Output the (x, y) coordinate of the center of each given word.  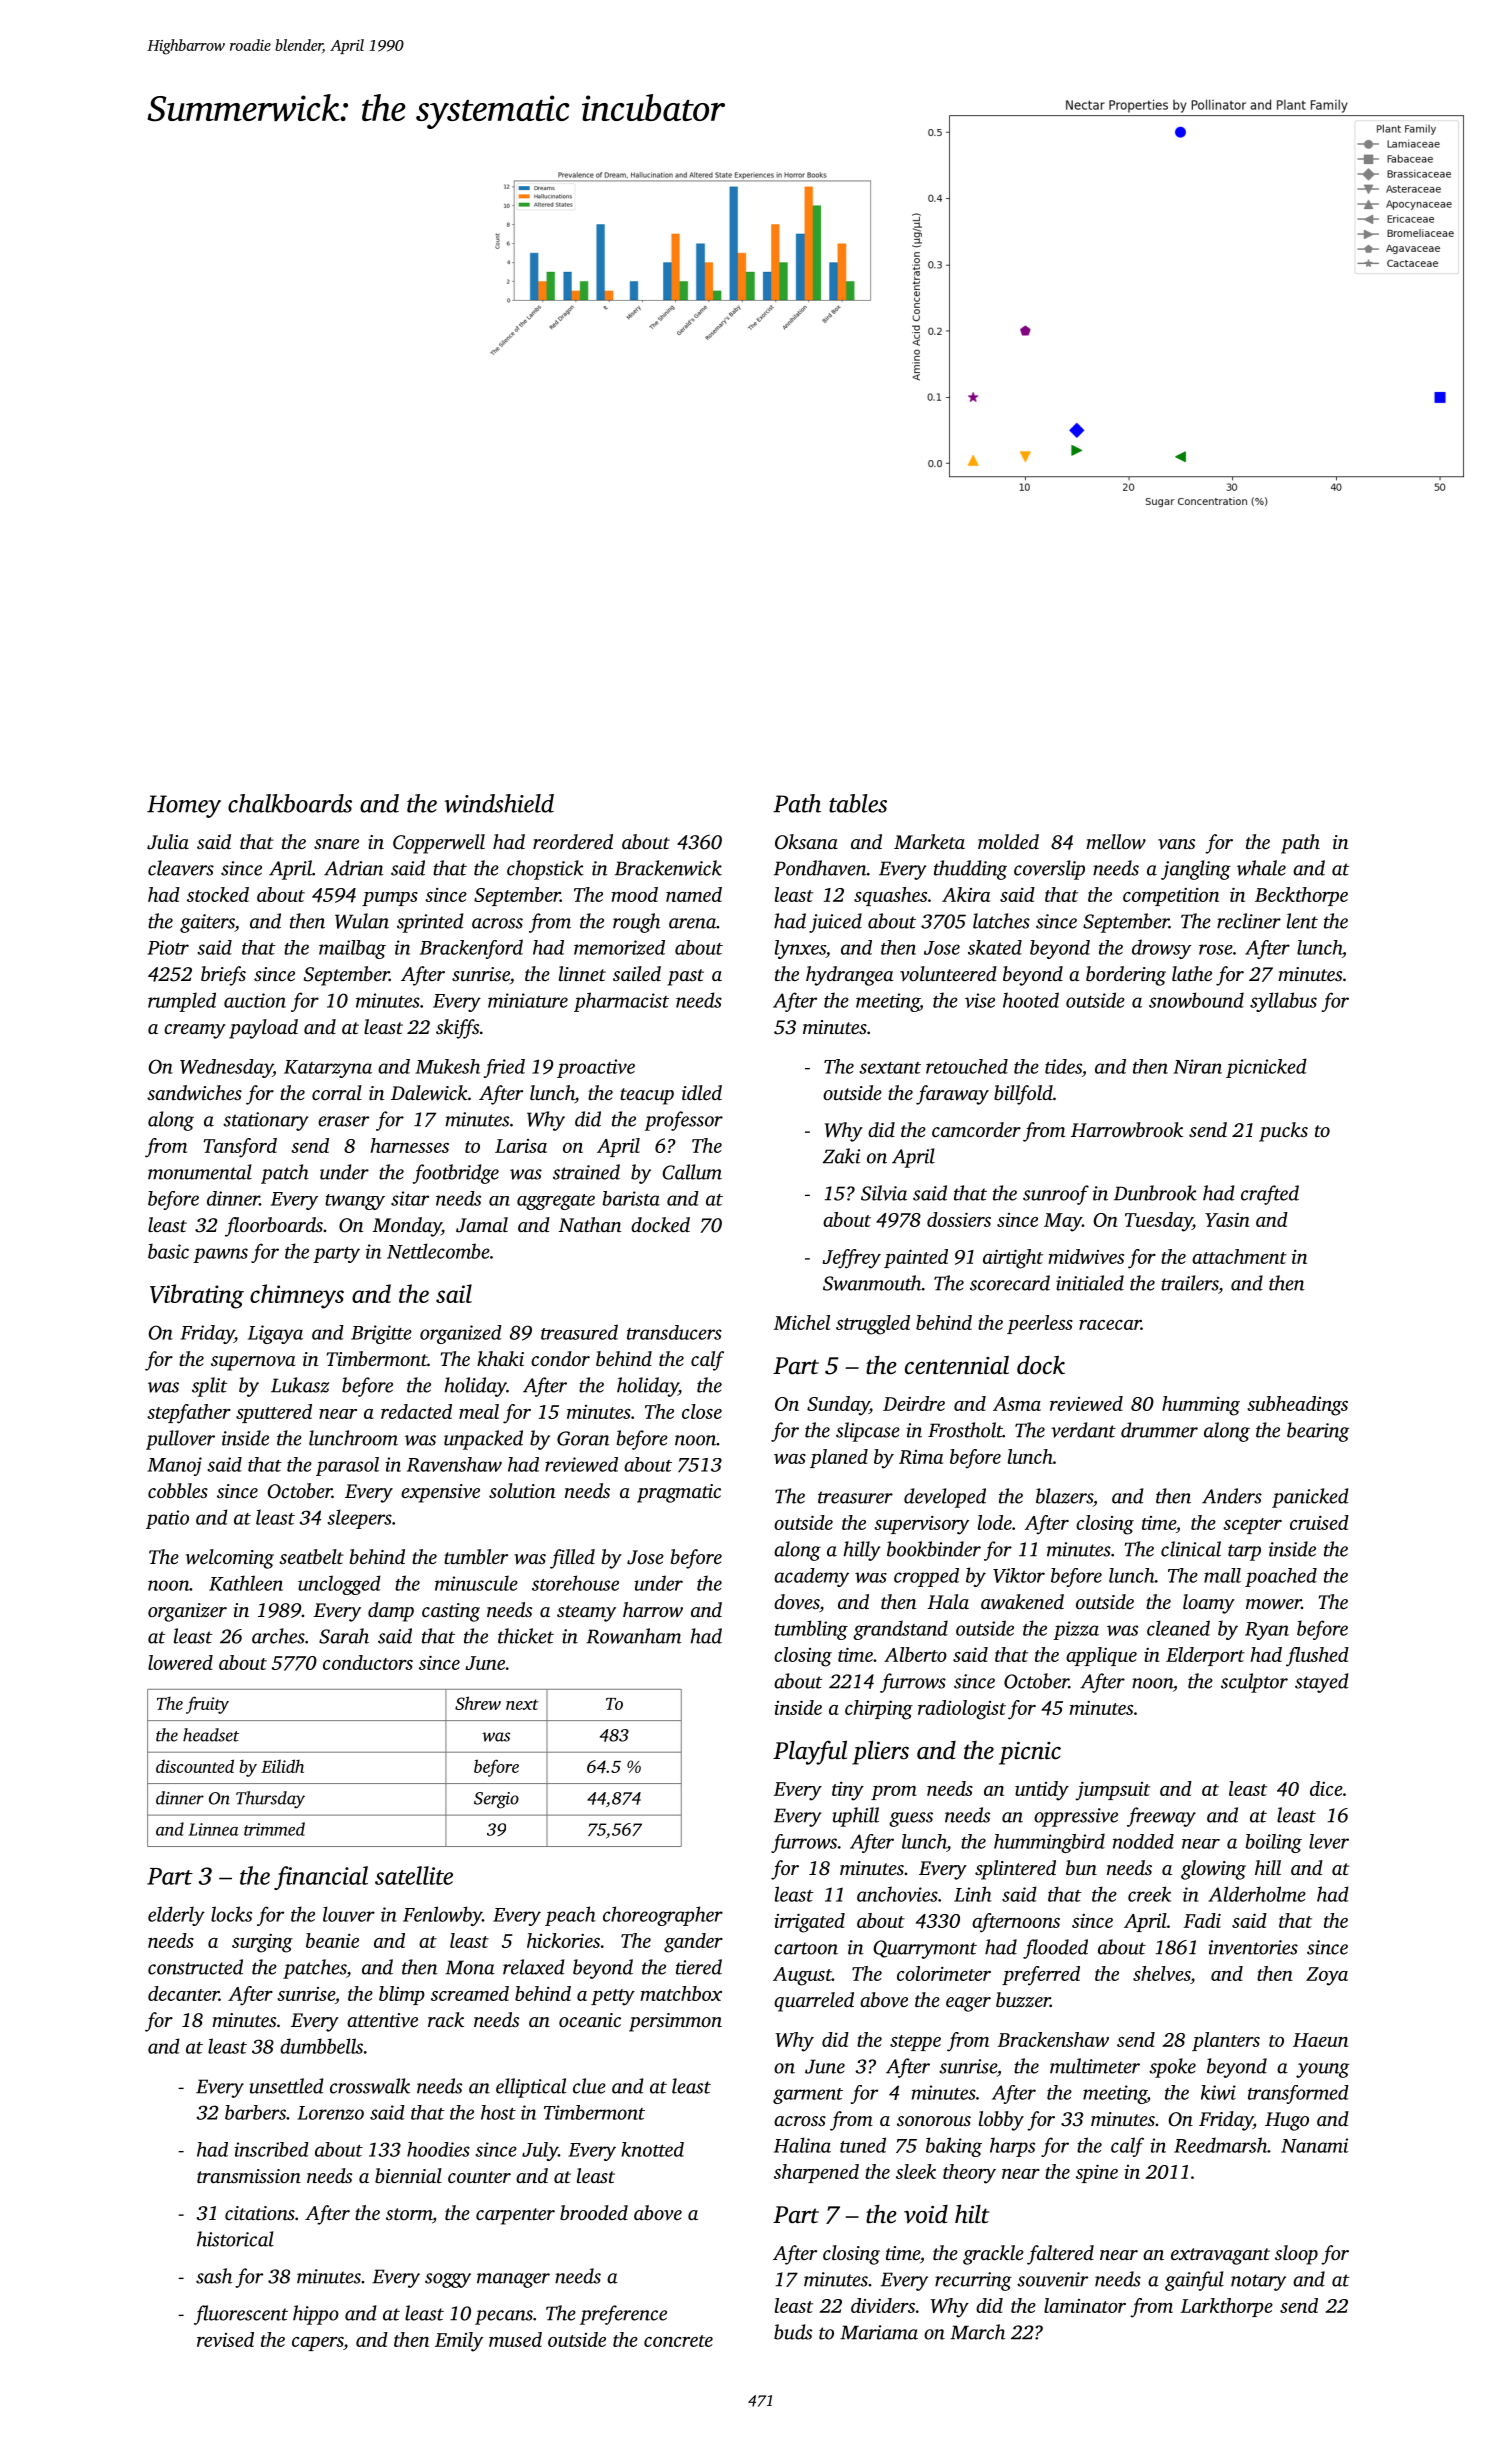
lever (1329, 1841)
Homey (184, 806)
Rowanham (633, 1636)
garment (808, 2096)
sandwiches (194, 1093)
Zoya (1327, 1976)
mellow (1116, 842)
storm (409, 2214)
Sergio (496, 1800)
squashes (890, 896)
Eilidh (282, 1766)
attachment (1239, 1256)
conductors (368, 1662)
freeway (1161, 1817)
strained (586, 1172)
